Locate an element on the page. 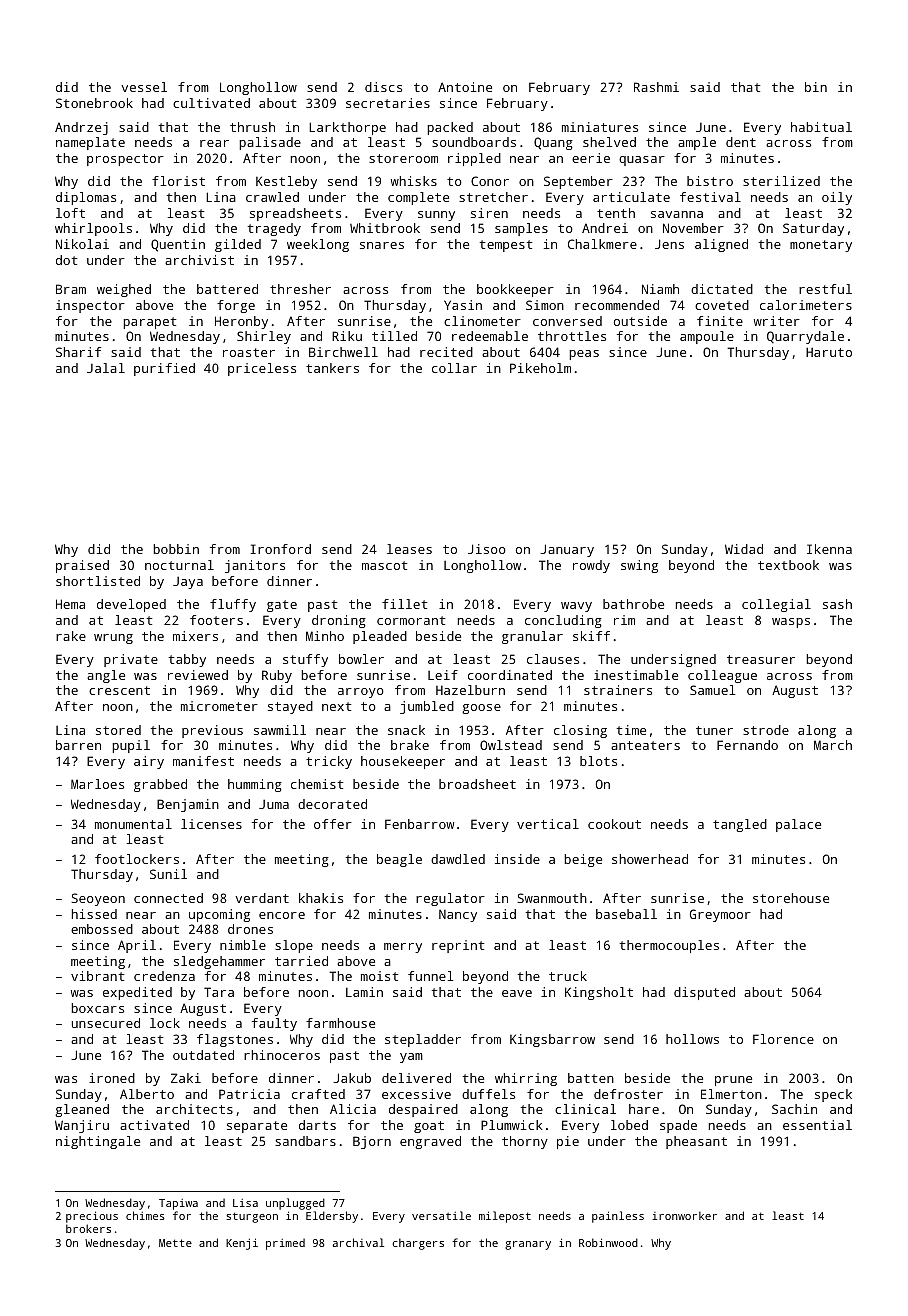  Fernando is located at coordinates (747, 745).
